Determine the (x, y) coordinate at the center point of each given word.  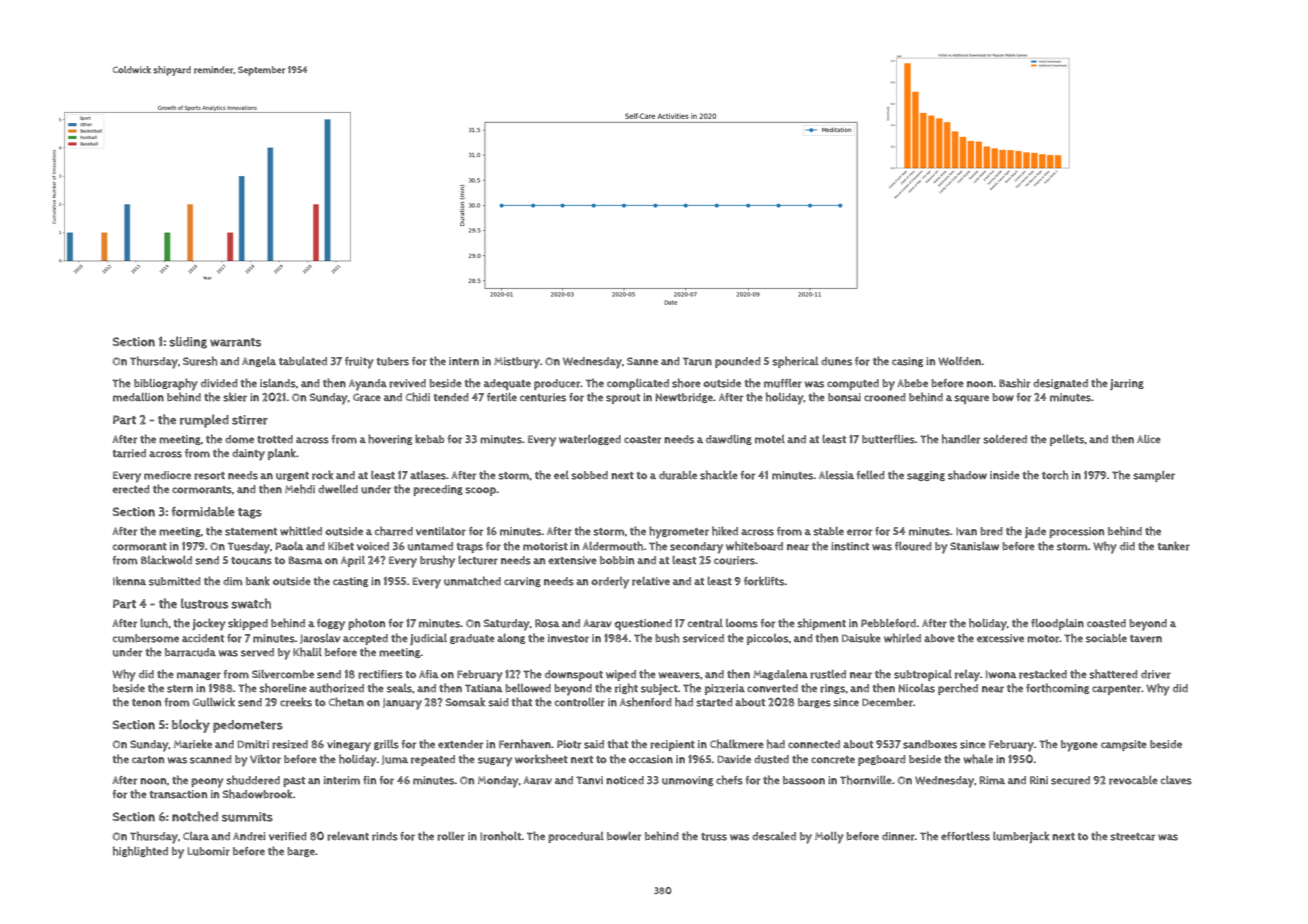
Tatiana (484, 688)
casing (907, 362)
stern (180, 689)
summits (247, 817)
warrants (235, 342)
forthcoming (1057, 688)
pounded (738, 362)
